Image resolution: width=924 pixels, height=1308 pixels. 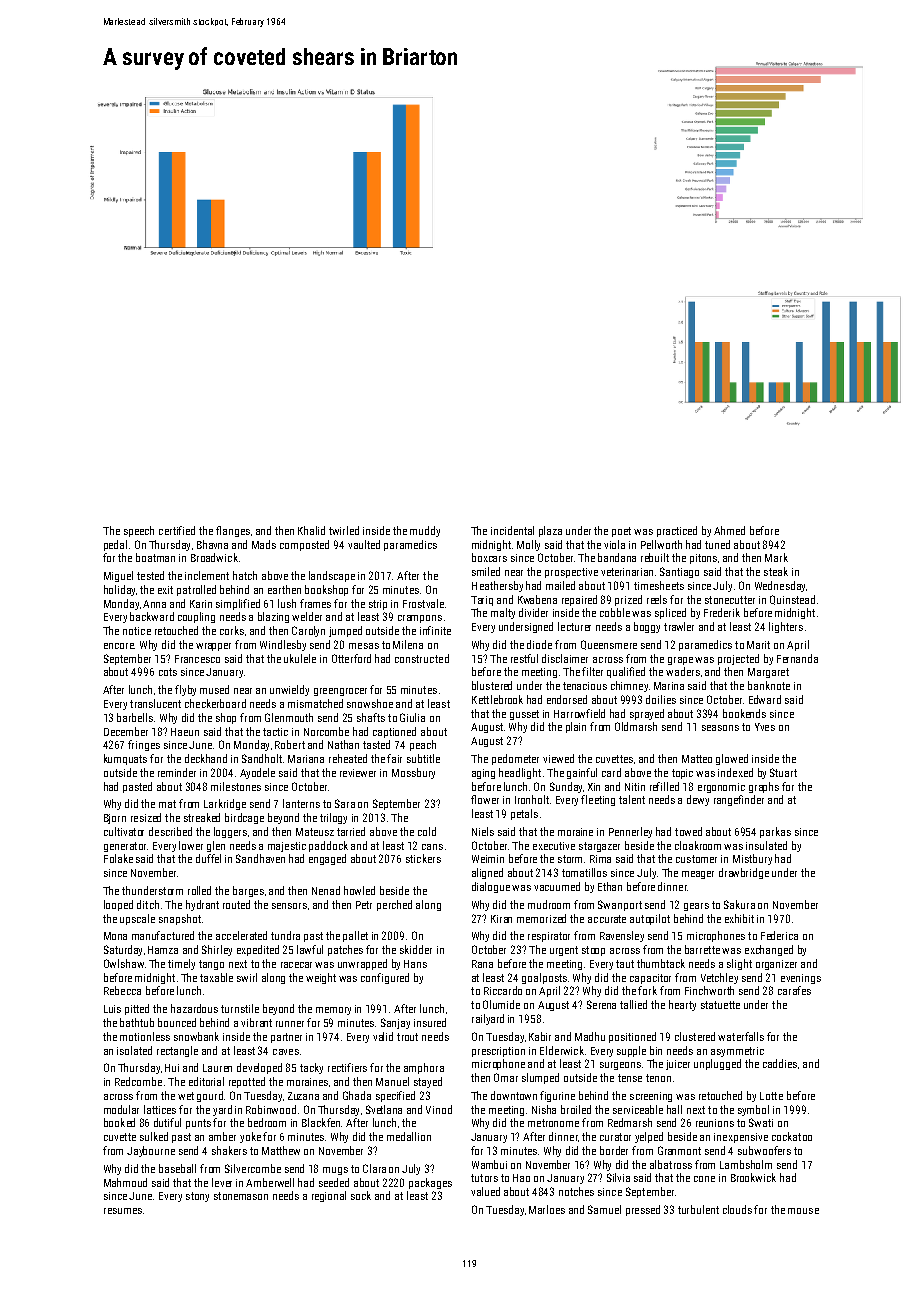 I want to click on skidder, so click(x=416, y=949).
